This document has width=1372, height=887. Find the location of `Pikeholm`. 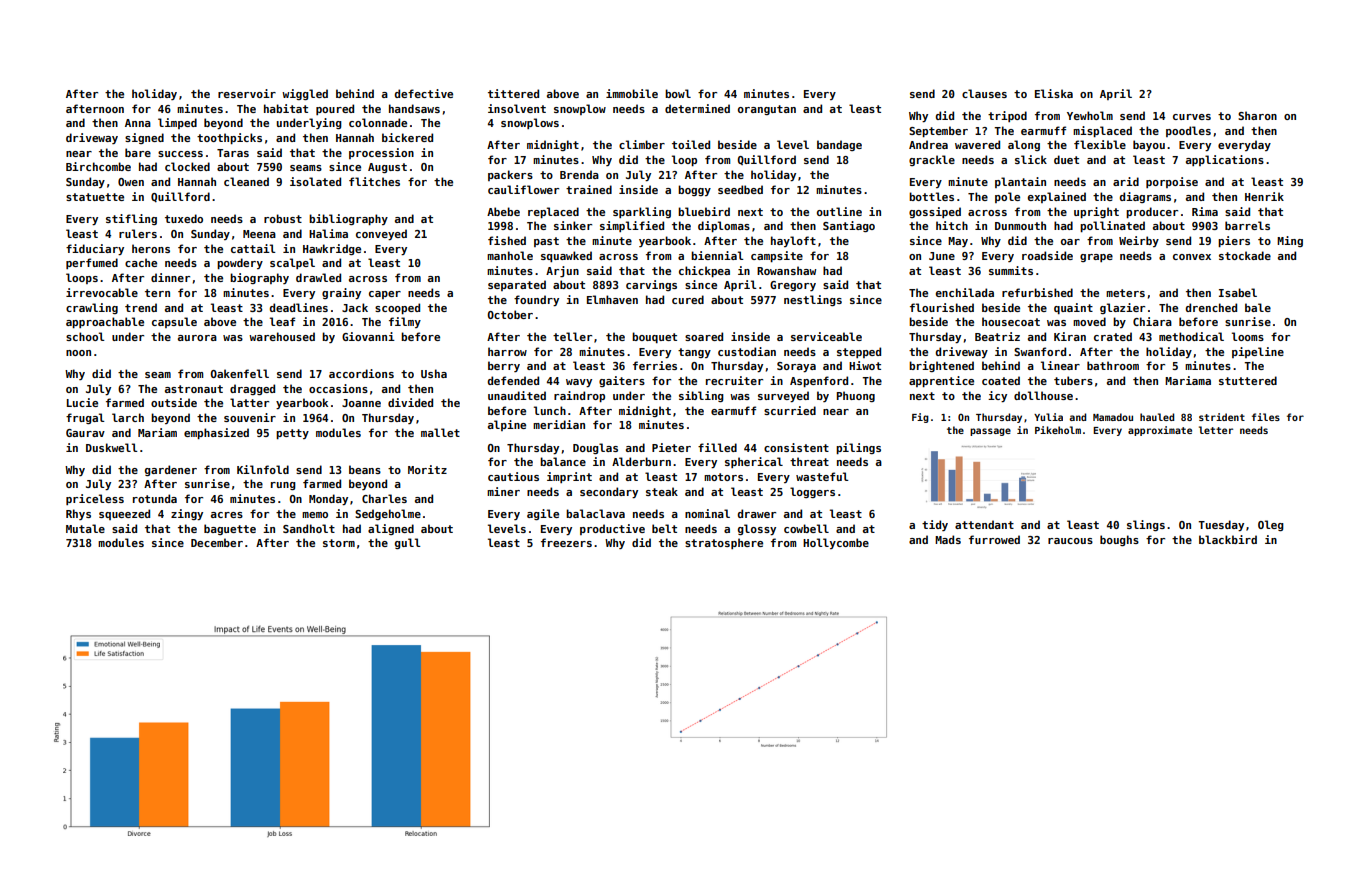

Pikeholm is located at coordinates (1058, 430).
